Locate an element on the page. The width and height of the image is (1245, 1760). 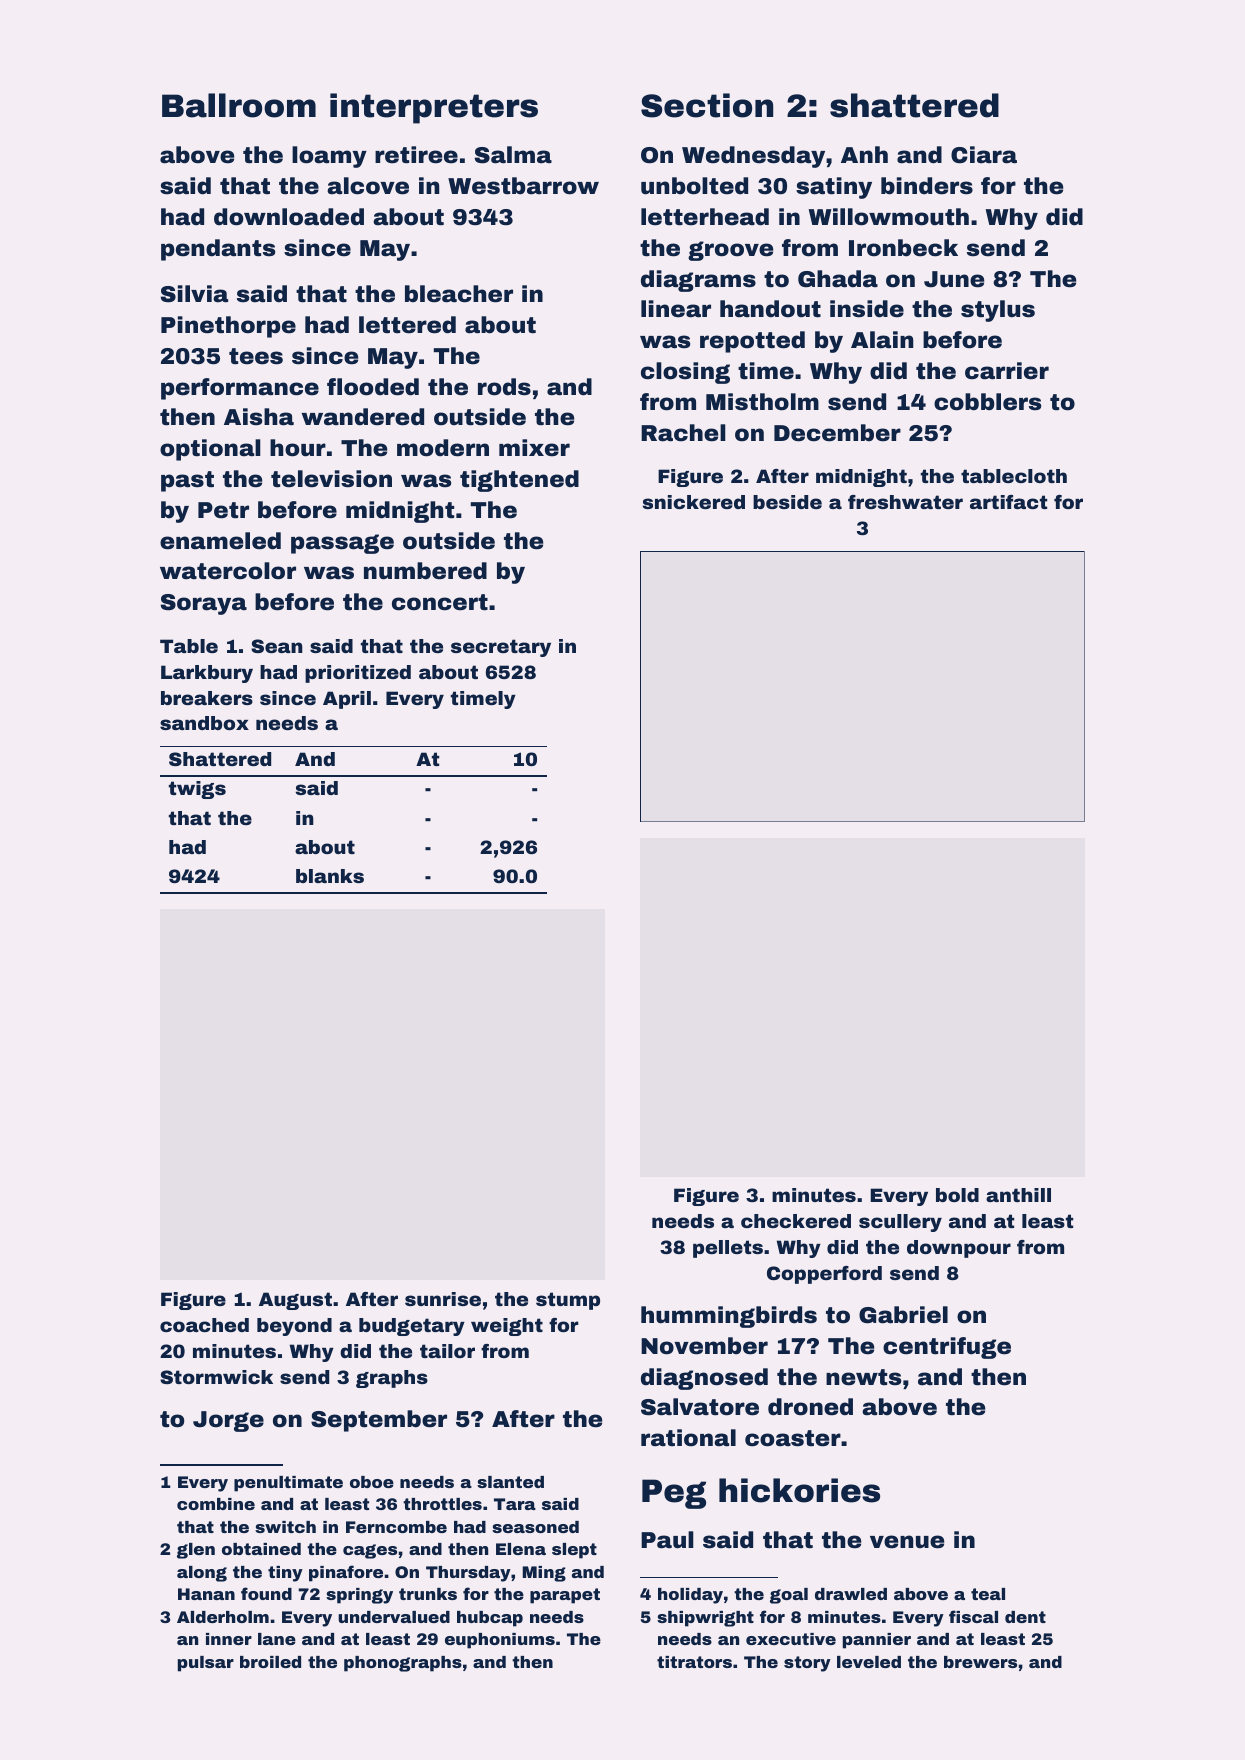
August is located at coordinates (295, 1301).
